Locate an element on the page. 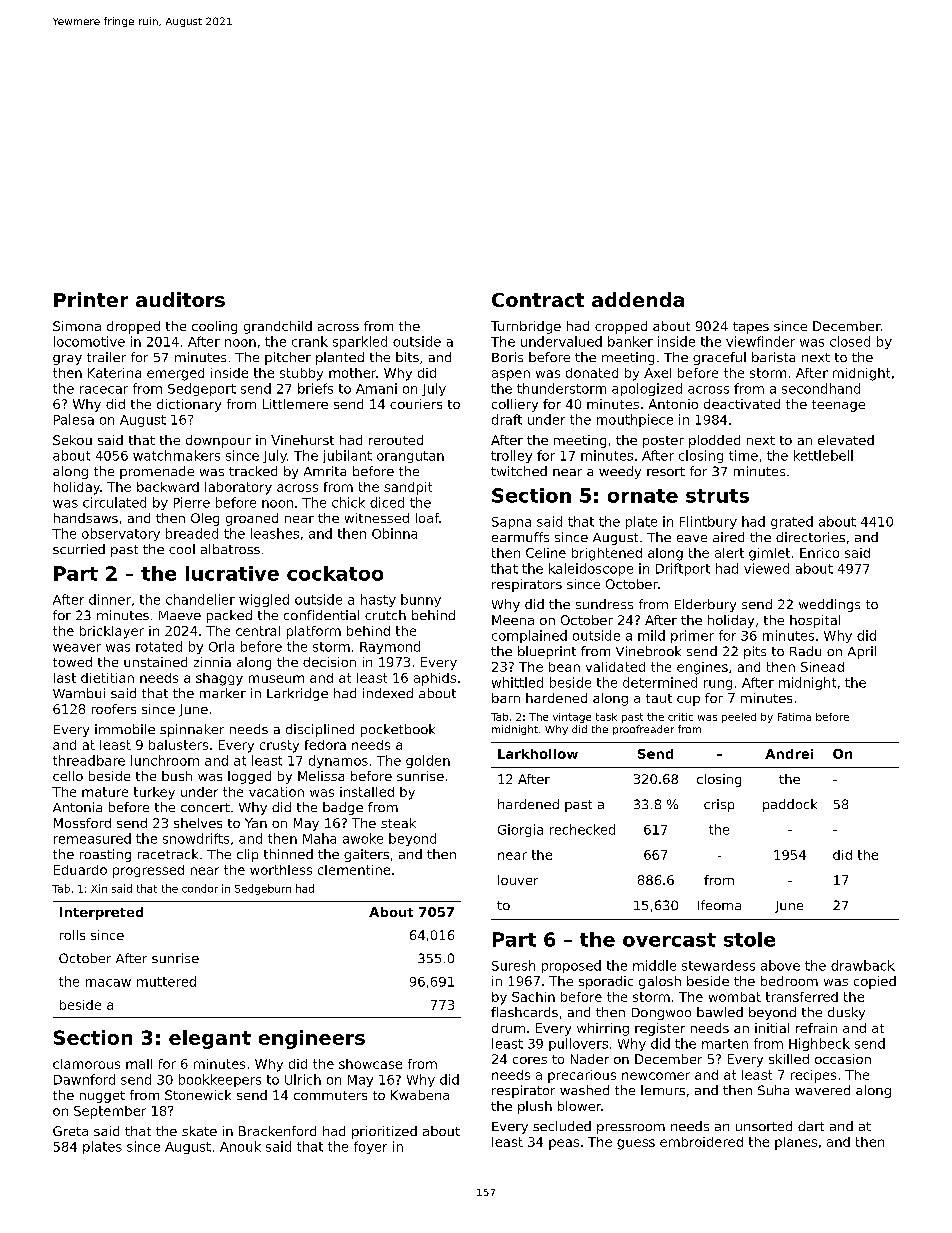  scurried is located at coordinates (79, 549).
